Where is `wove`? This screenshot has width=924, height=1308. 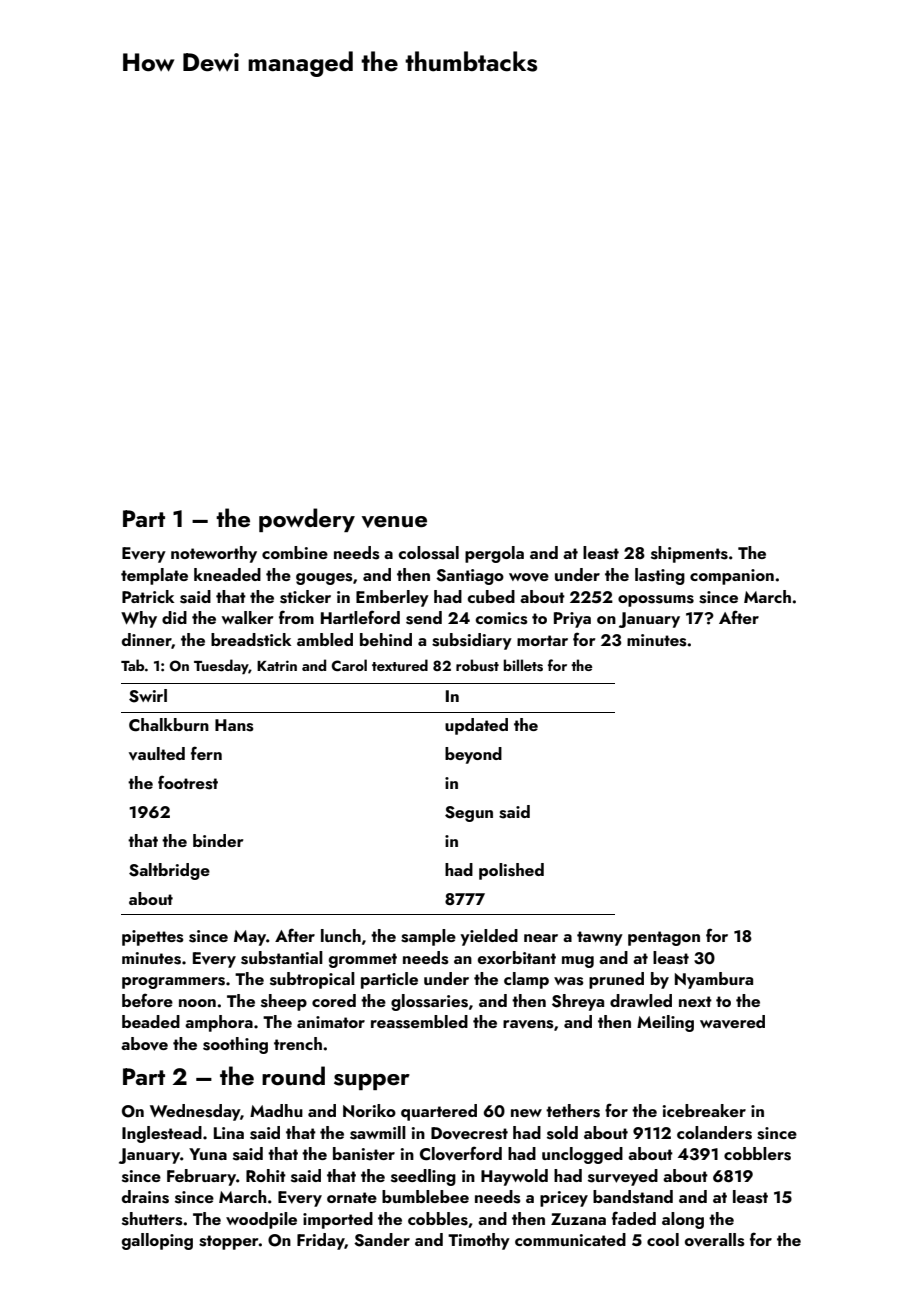
wove is located at coordinates (529, 577).
